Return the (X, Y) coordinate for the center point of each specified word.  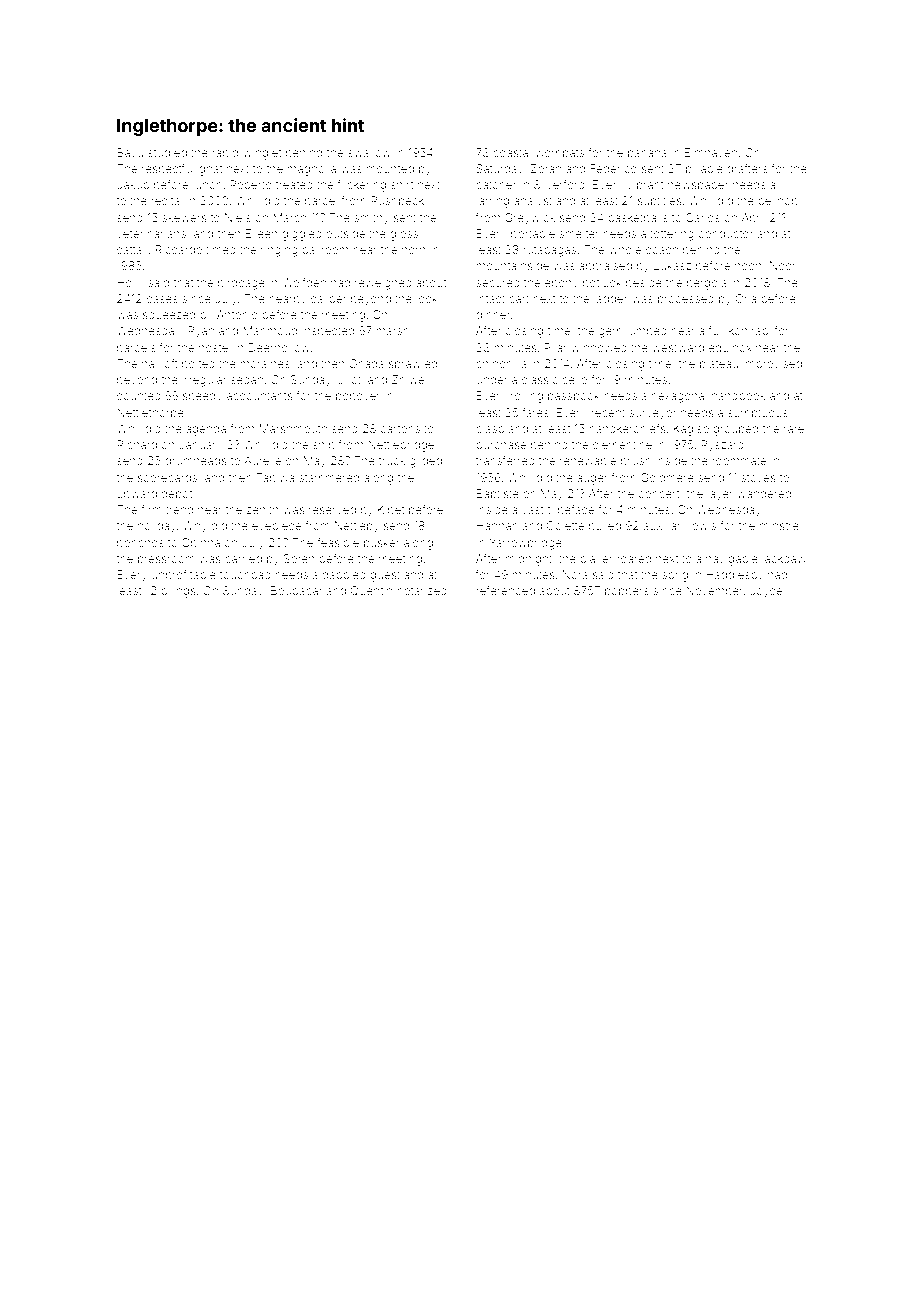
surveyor (653, 415)
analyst (533, 202)
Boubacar (297, 590)
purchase (501, 445)
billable (704, 168)
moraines (265, 363)
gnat (210, 170)
